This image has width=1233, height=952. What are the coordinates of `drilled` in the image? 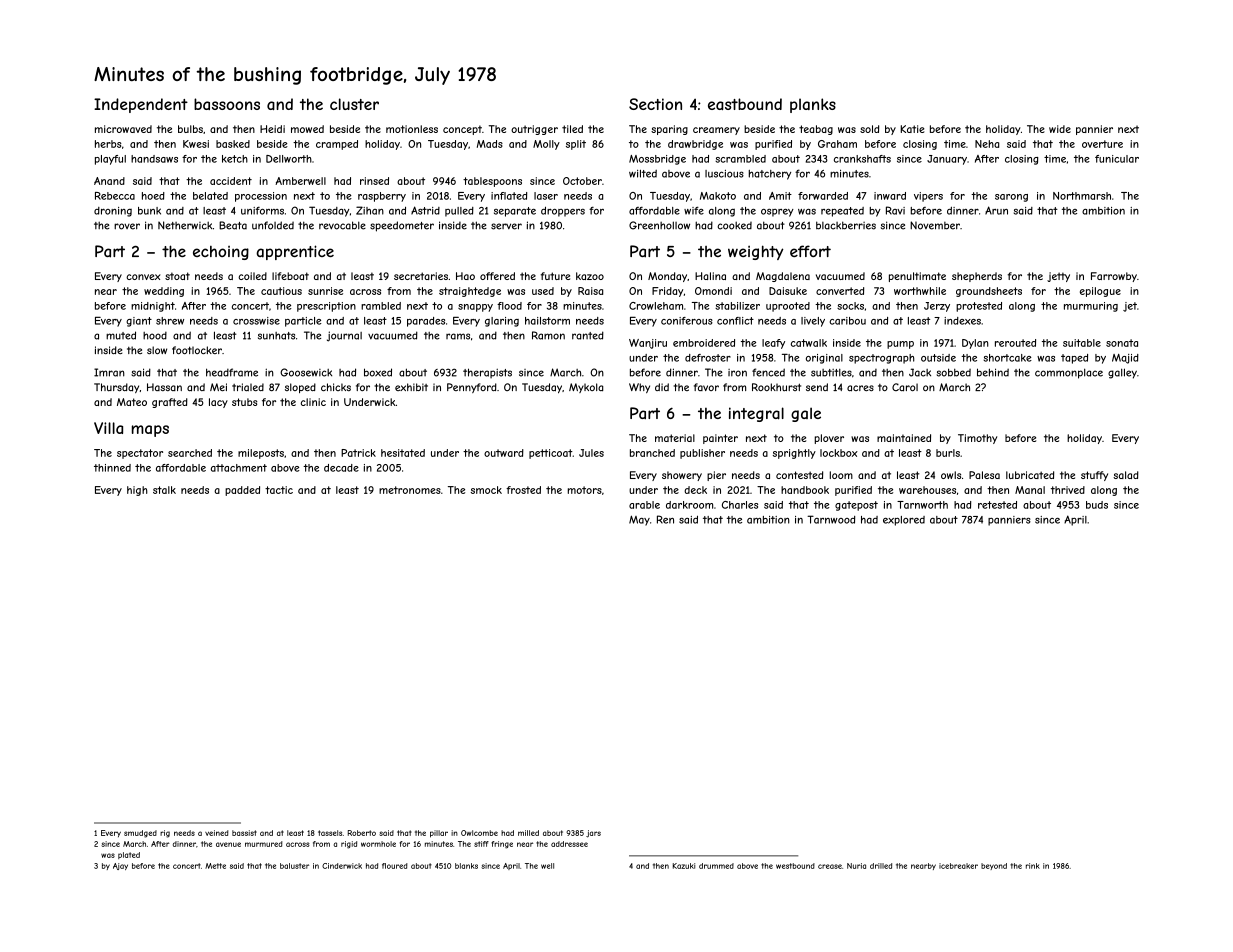 It's located at (881, 866).
